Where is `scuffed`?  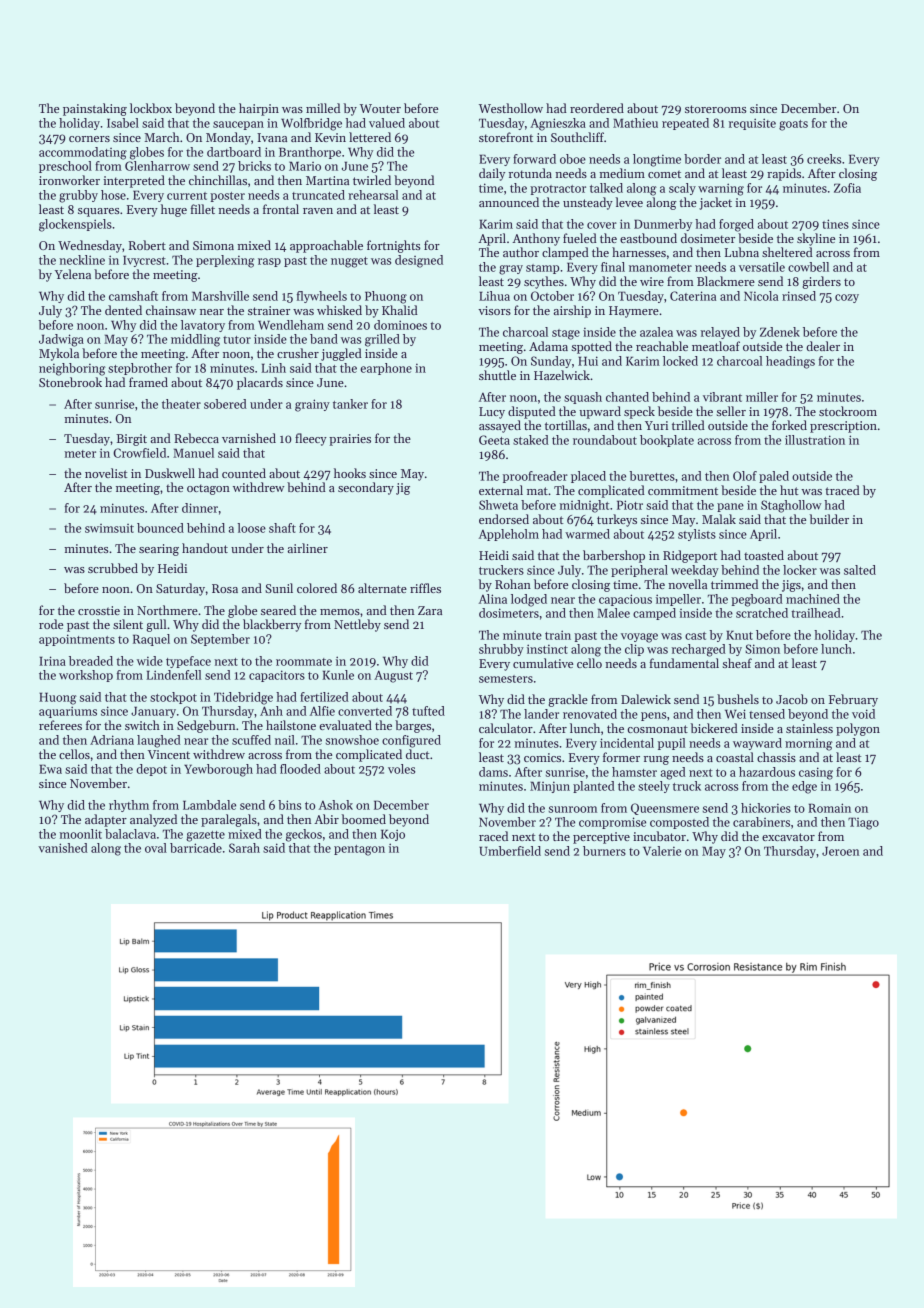 scuffed is located at coordinates (251, 740).
